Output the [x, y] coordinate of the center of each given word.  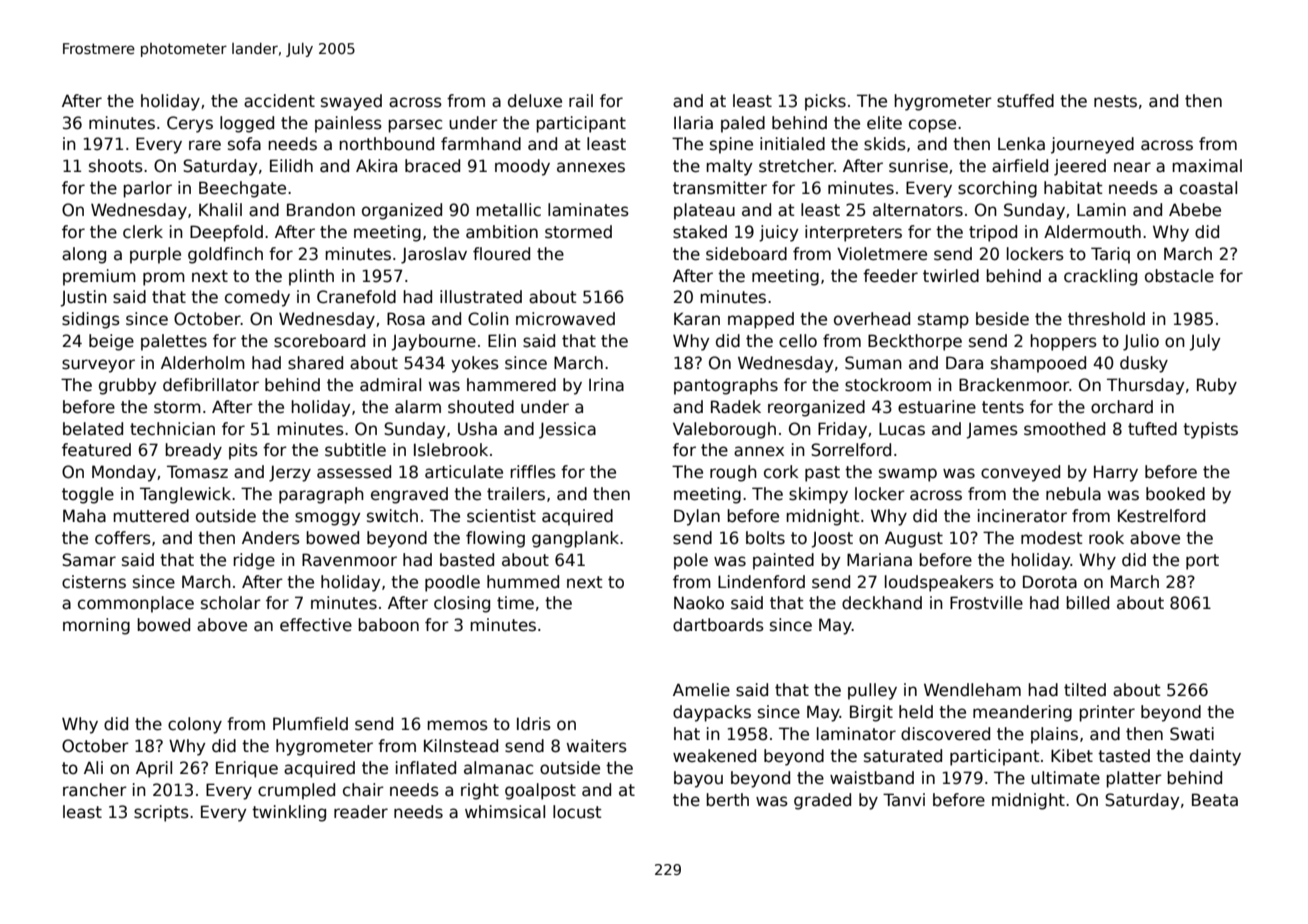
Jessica [567, 430]
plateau [704, 211]
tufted [1152, 429]
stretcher [796, 166]
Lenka [1021, 144]
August [914, 539]
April [154, 769]
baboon [388, 625]
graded [822, 801]
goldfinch [225, 255]
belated [93, 429]
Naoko [699, 603]
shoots [116, 166]
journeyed [1092, 145]
